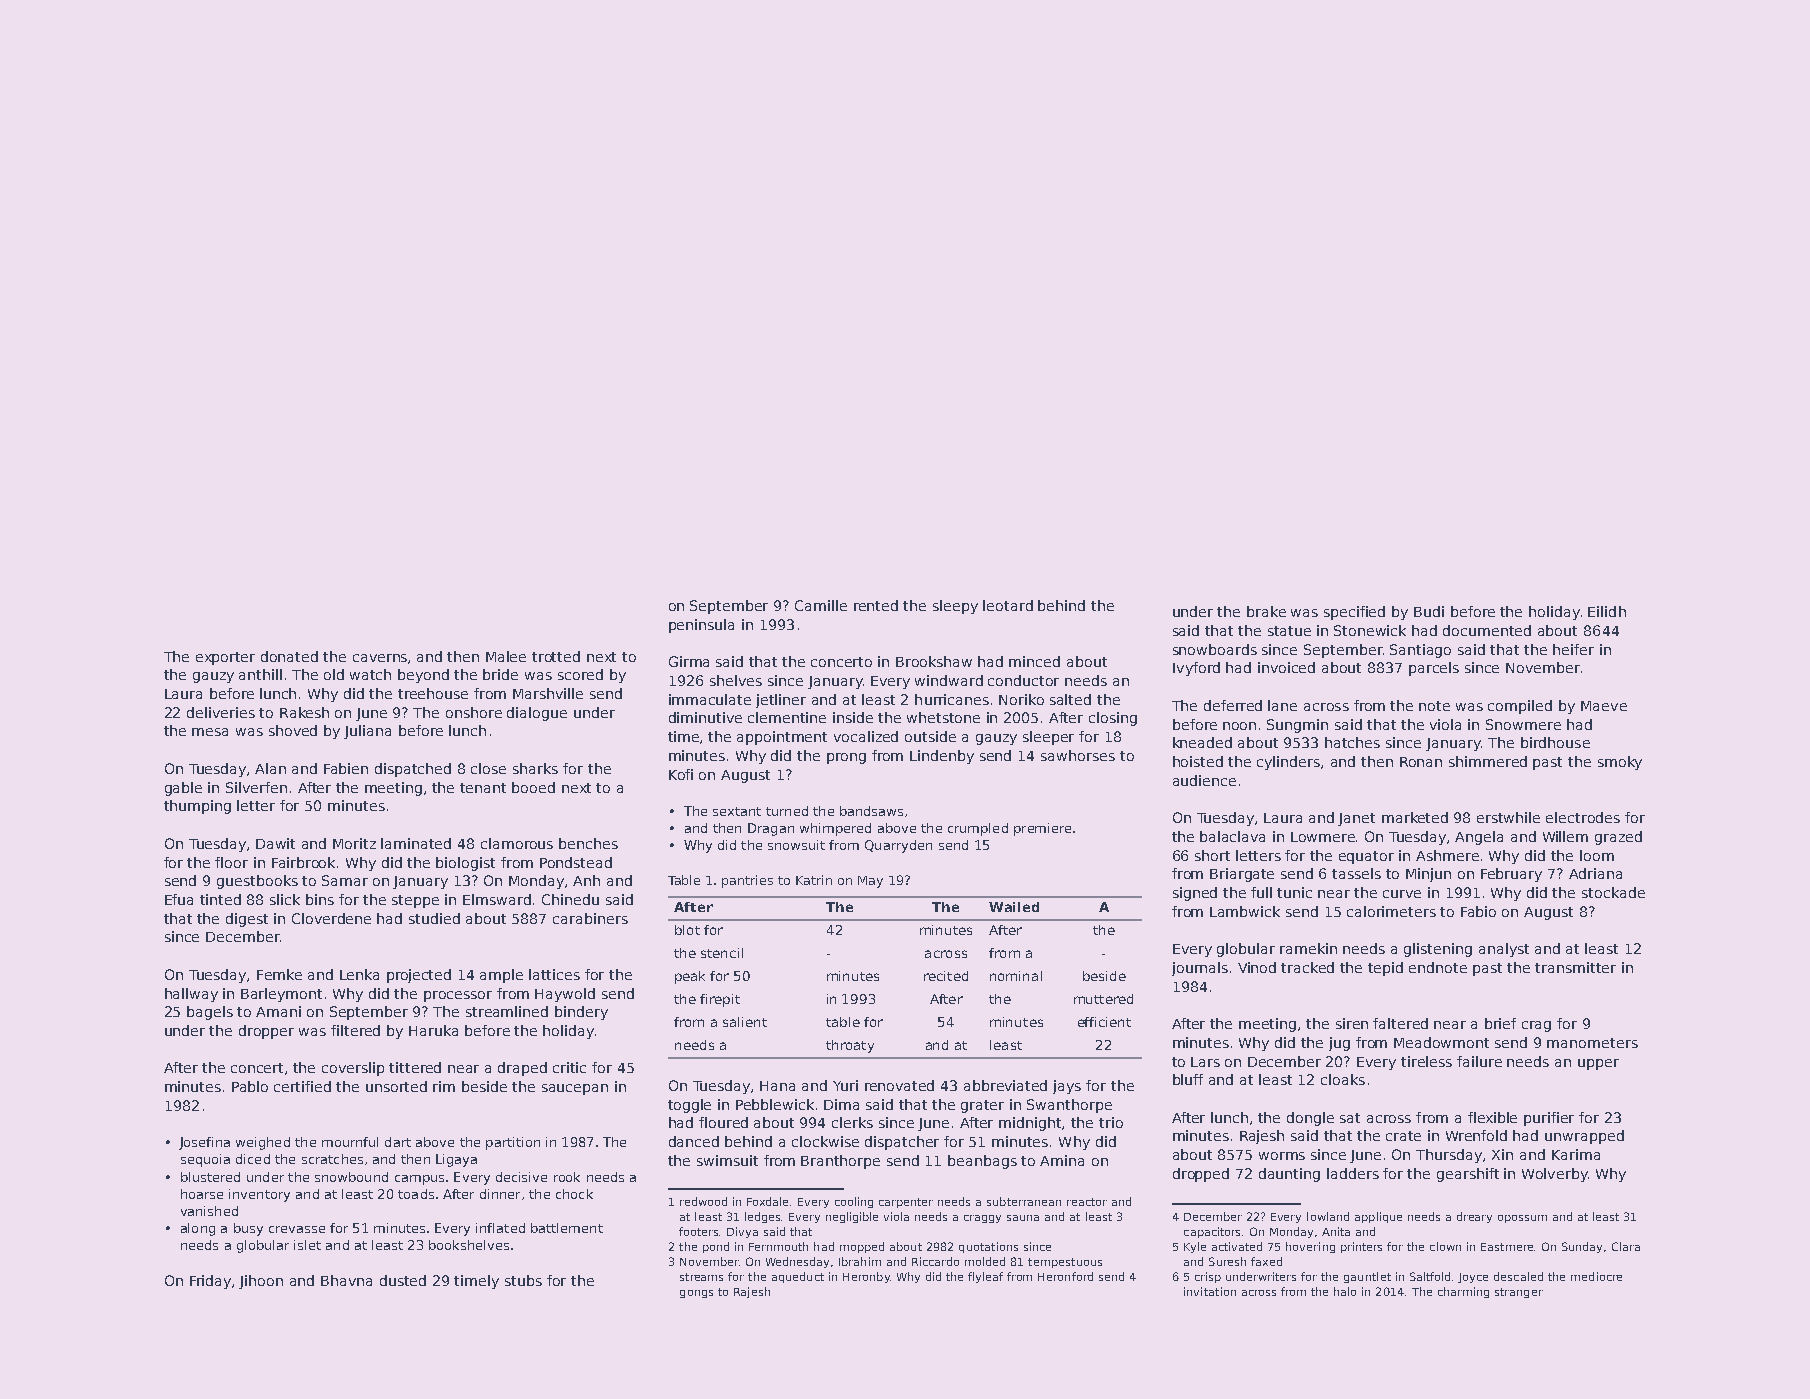 Image resolution: width=1810 pixels, height=1399 pixels. I want to click on bandsaws, so click(871, 811).
